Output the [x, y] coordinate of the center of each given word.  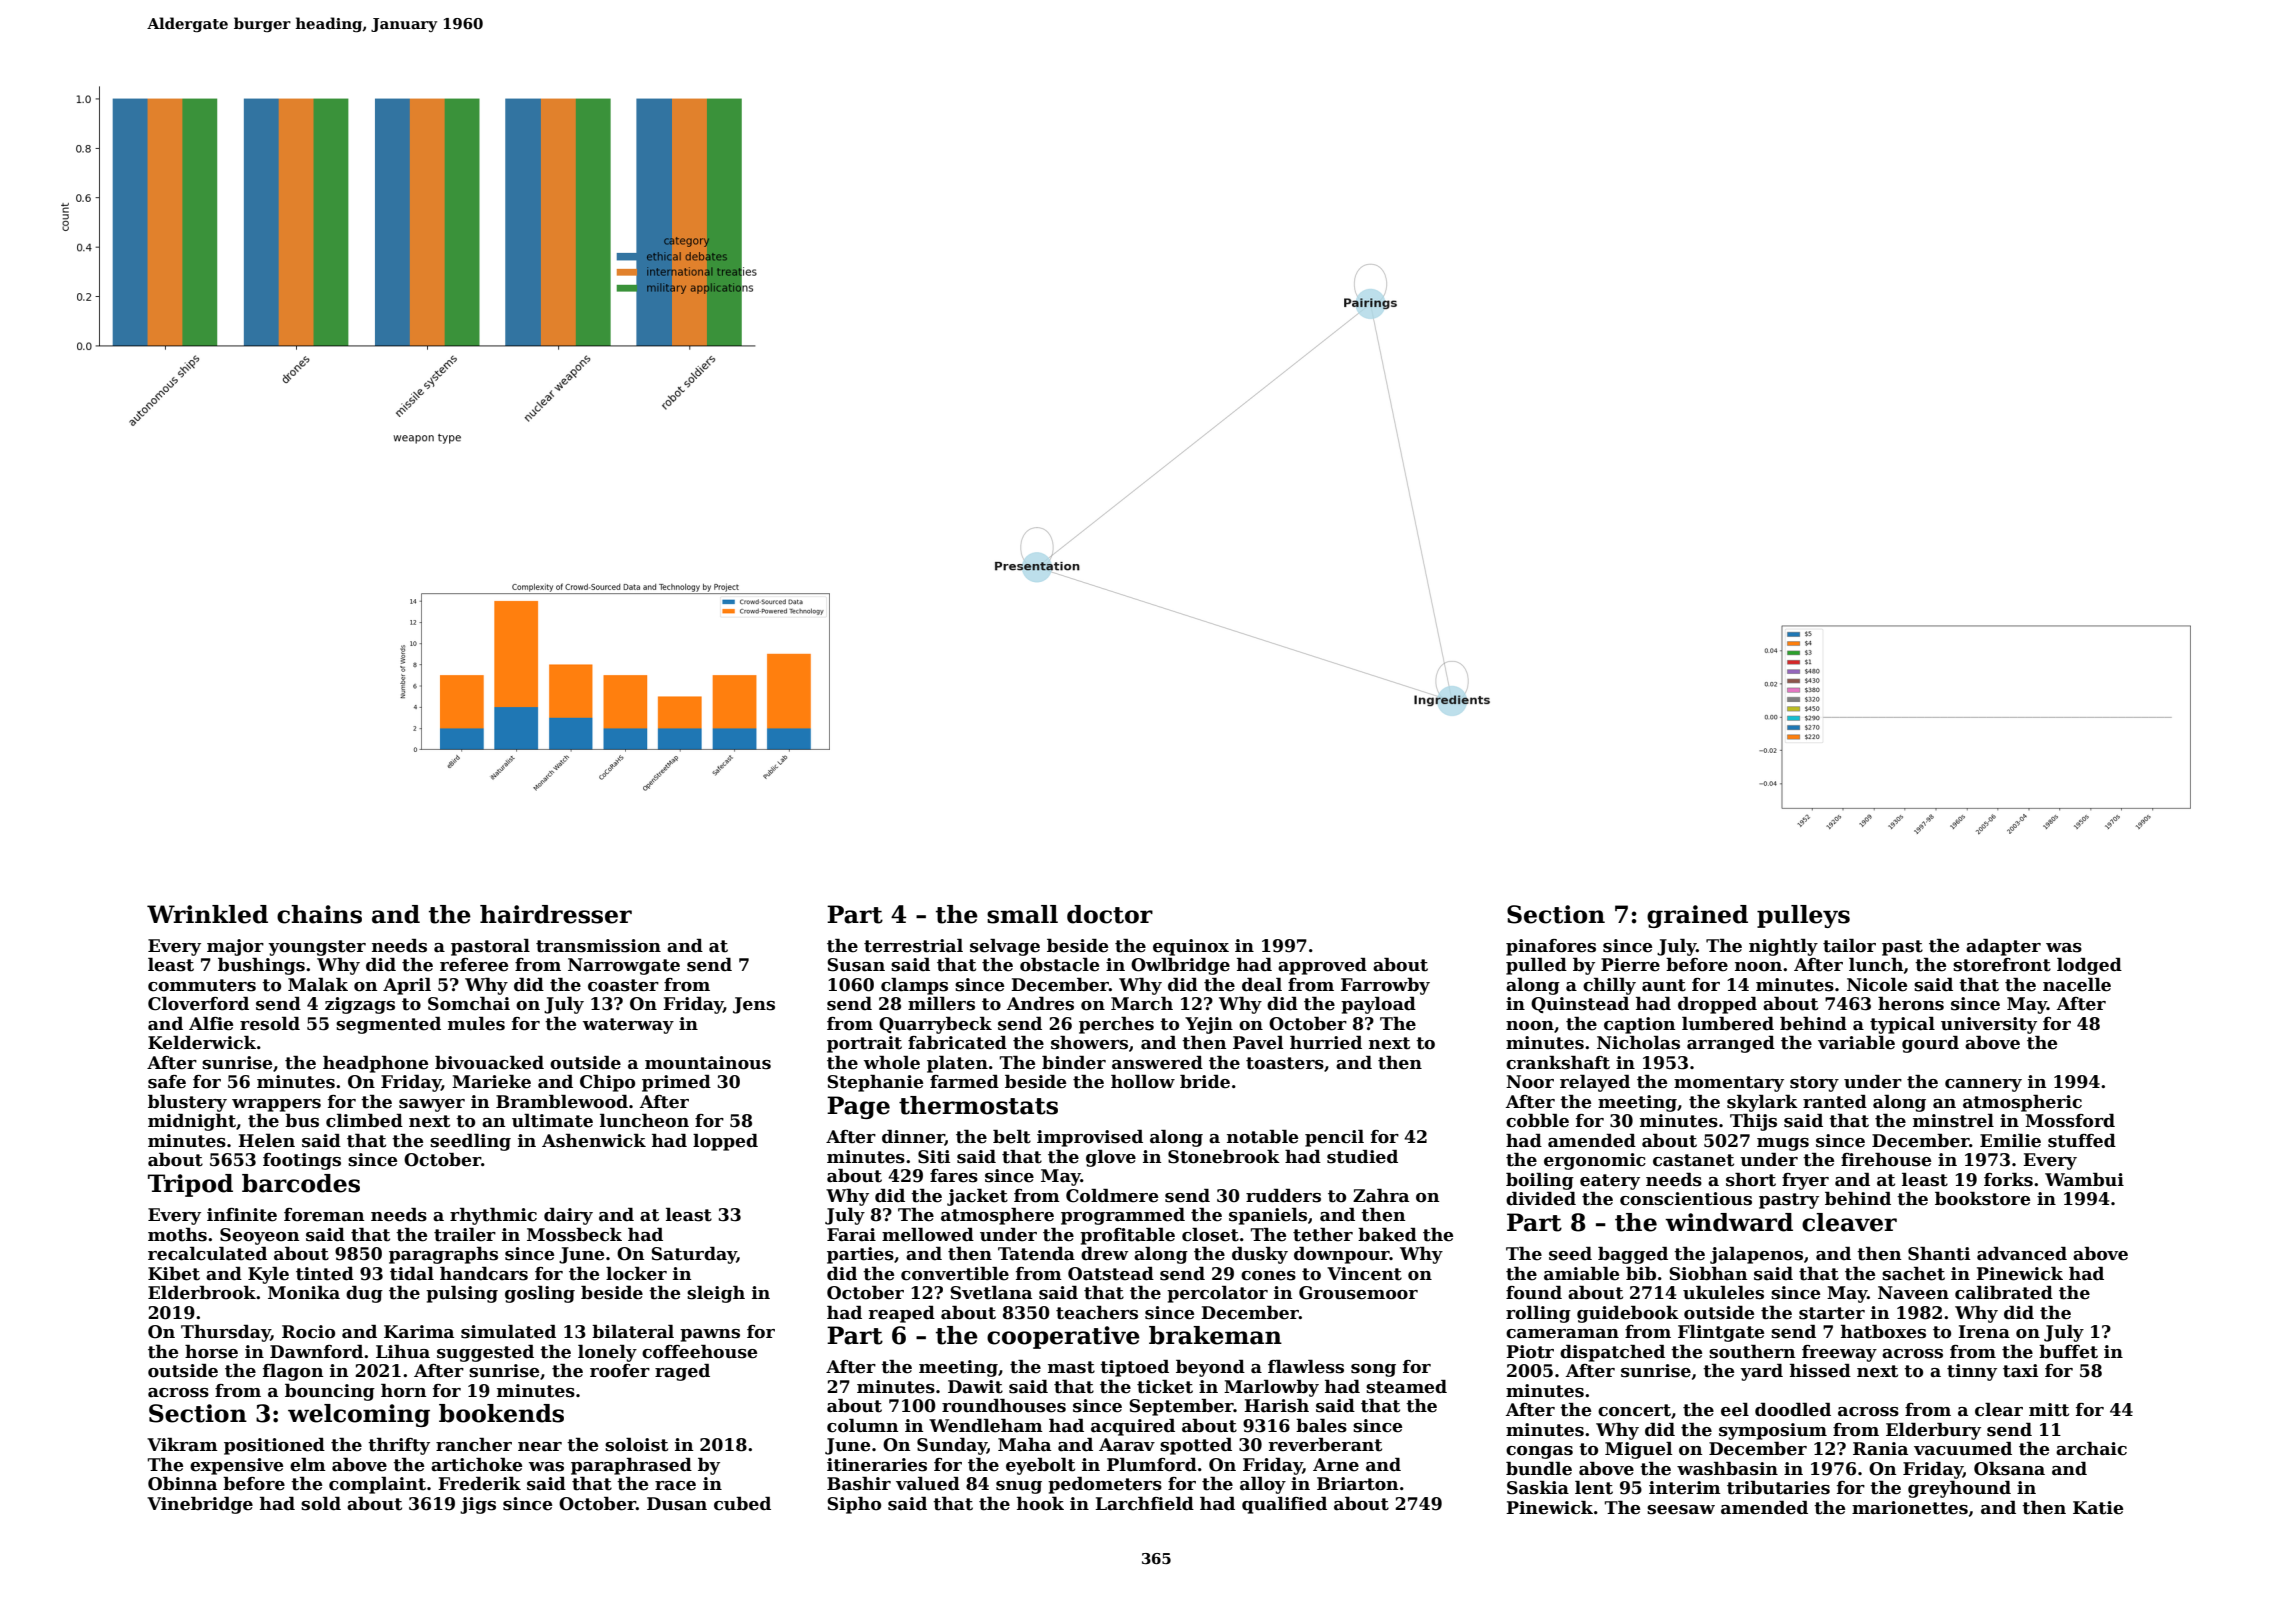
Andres [1040, 1004]
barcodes [301, 1183]
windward [1729, 1222]
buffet [2068, 1352]
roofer [620, 1371]
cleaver [1849, 1222]
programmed [1123, 1216]
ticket [1165, 1387]
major [235, 947]
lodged [2089, 966]
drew [1104, 1254]
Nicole [1877, 985]
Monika [304, 1293]
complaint [377, 1485]
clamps [914, 986]
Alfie [211, 1024]
